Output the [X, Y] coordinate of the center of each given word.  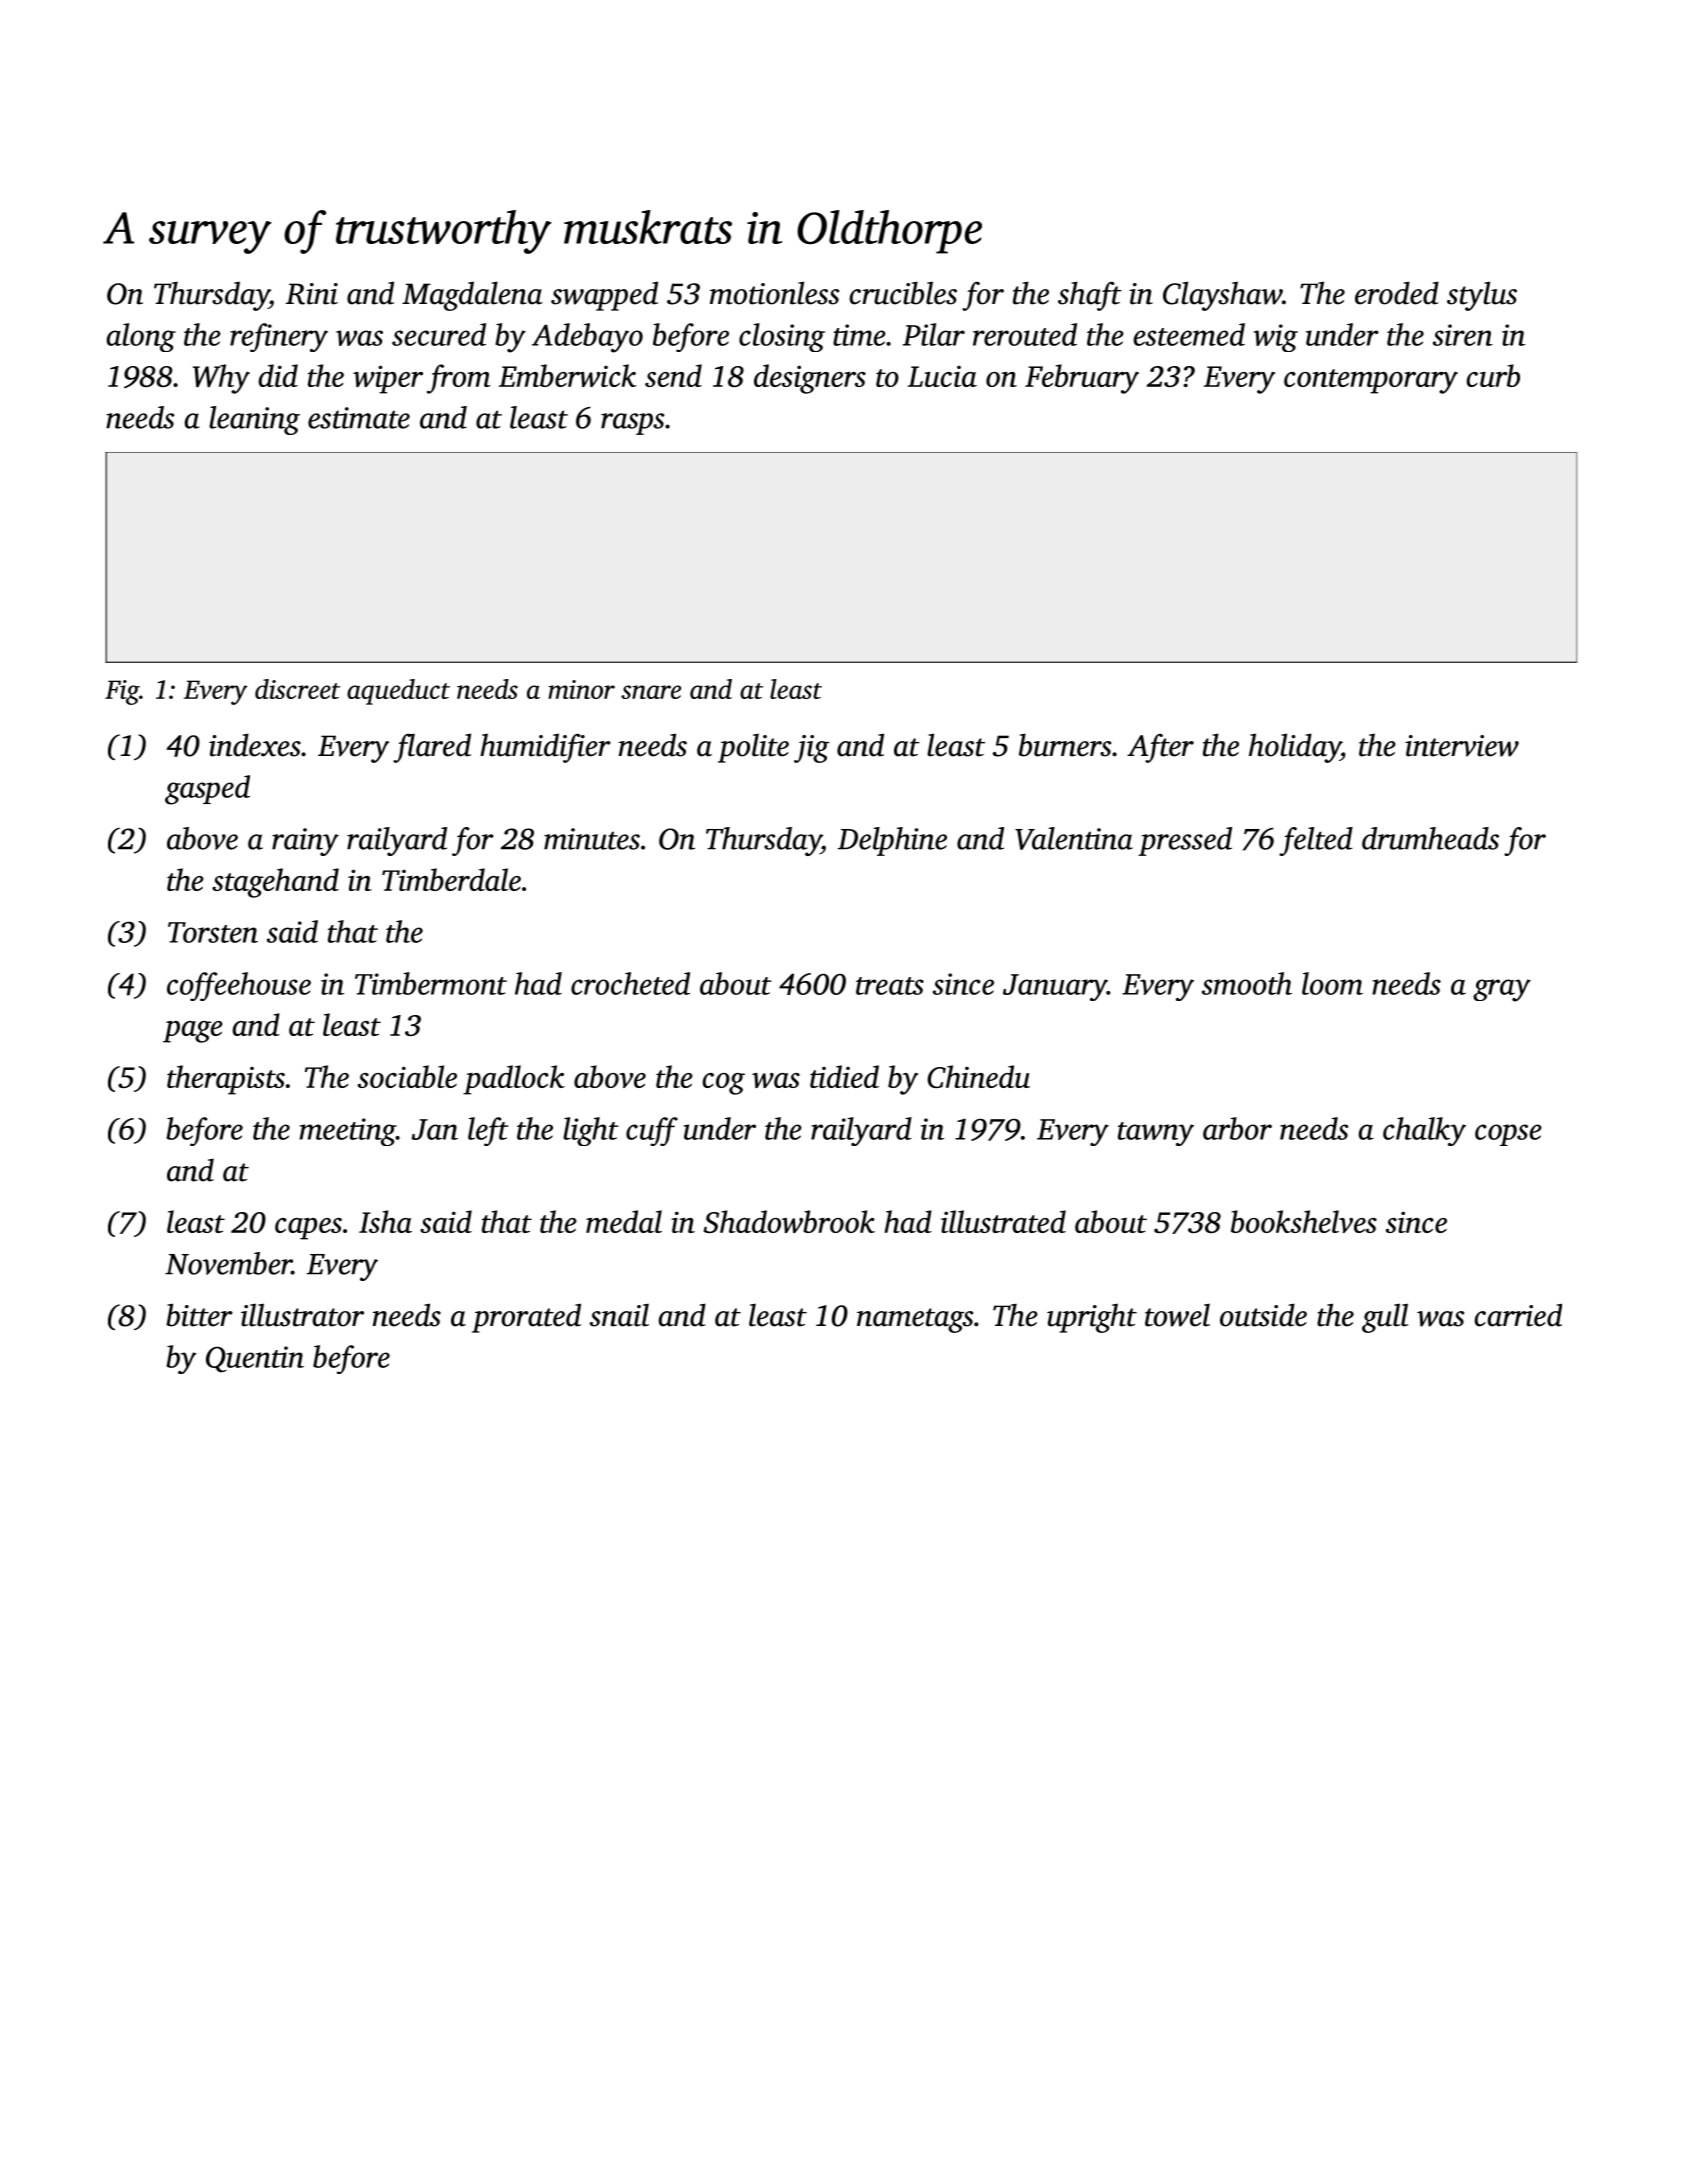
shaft [1090, 296]
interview [1462, 746]
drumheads [1430, 838]
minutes [592, 839]
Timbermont [431, 983]
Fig [122, 692]
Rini [312, 294]
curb [1493, 375]
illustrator [302, 1315]
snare [651, 692]
